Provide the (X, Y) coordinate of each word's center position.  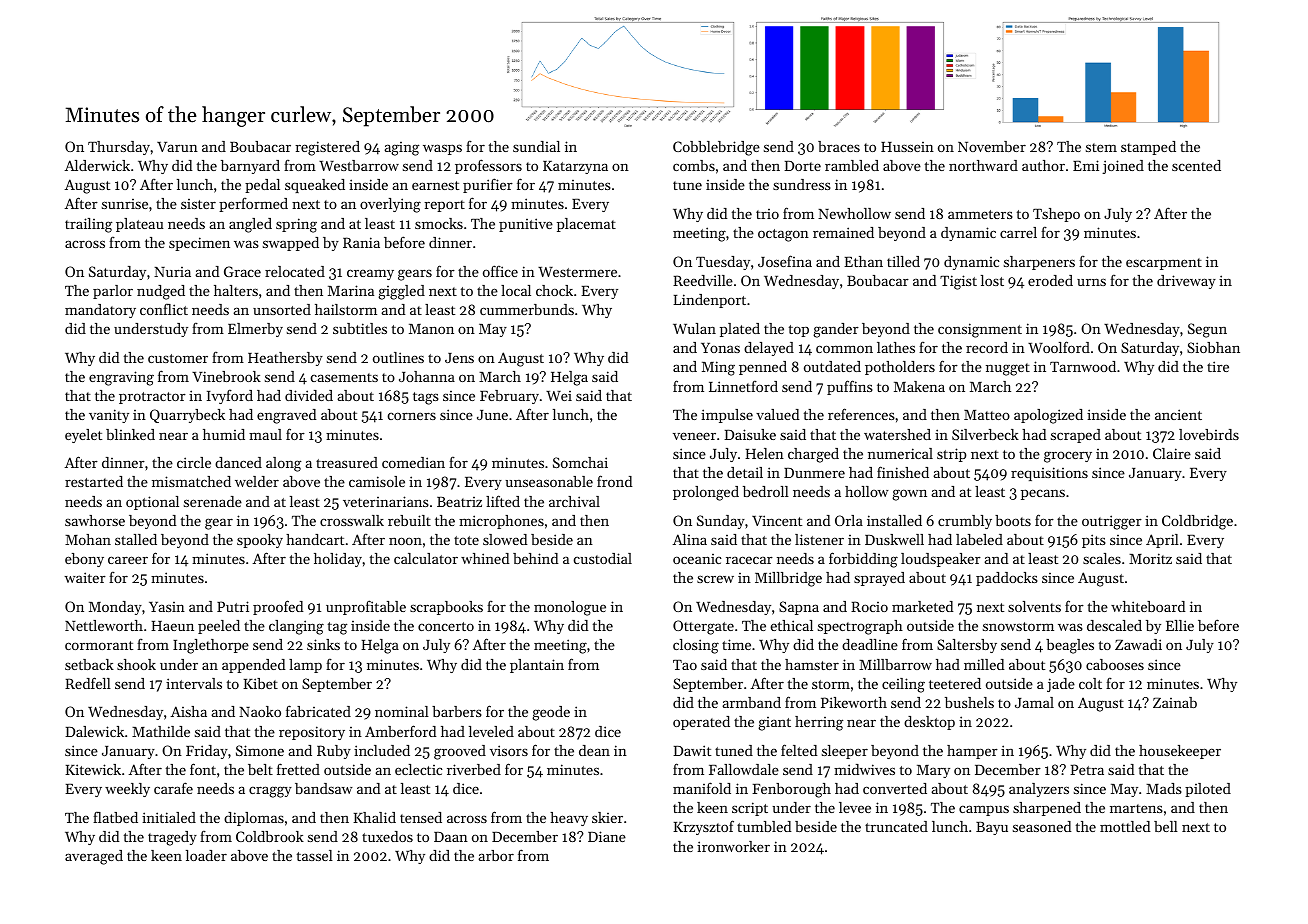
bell (1166, 826)
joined (1123, 167)
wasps (442, 149)
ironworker (733, 846)
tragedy (172, 838)
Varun (177, 147)
